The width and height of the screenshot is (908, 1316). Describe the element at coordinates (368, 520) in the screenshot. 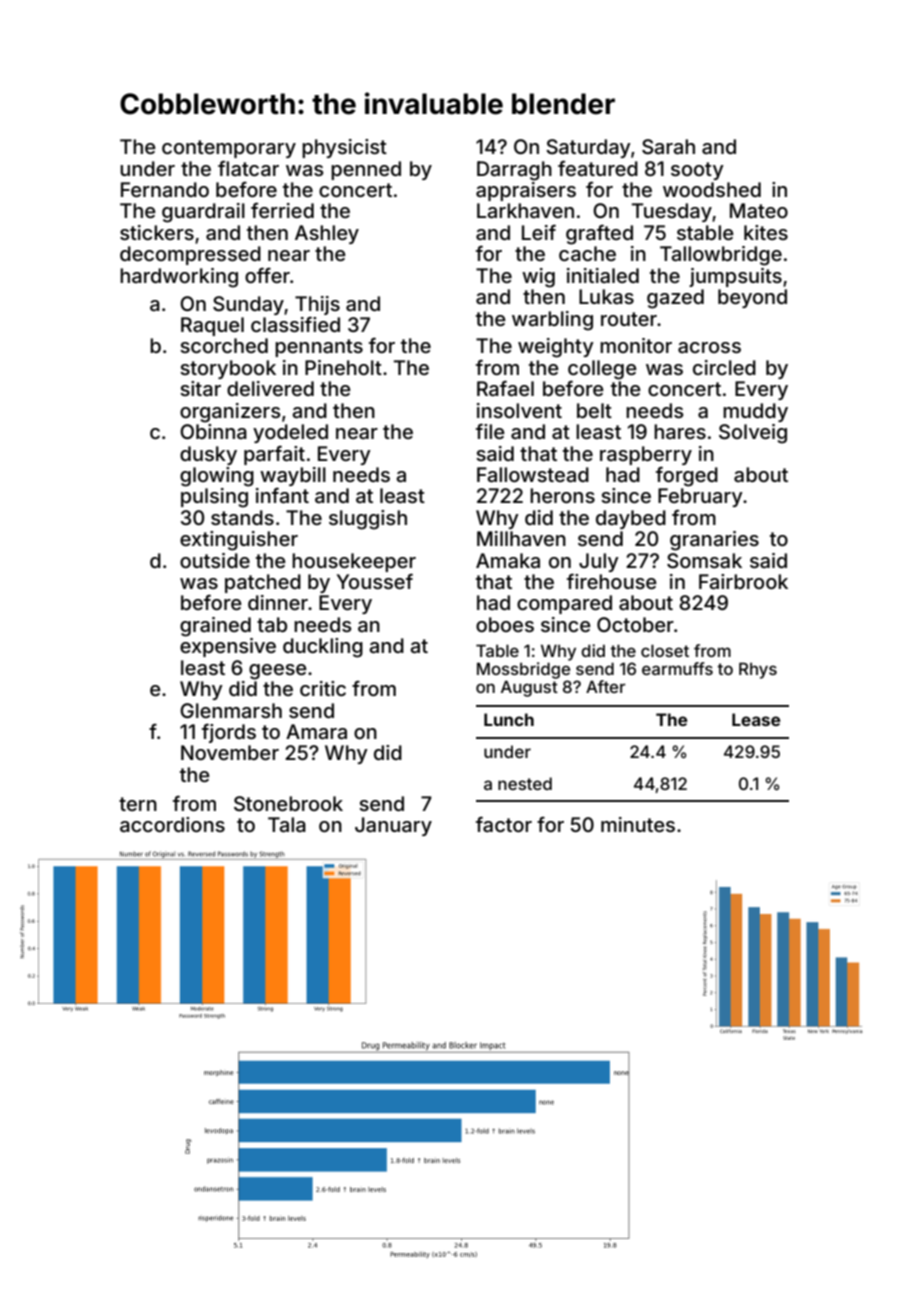

I see `sluggish` at that location.
